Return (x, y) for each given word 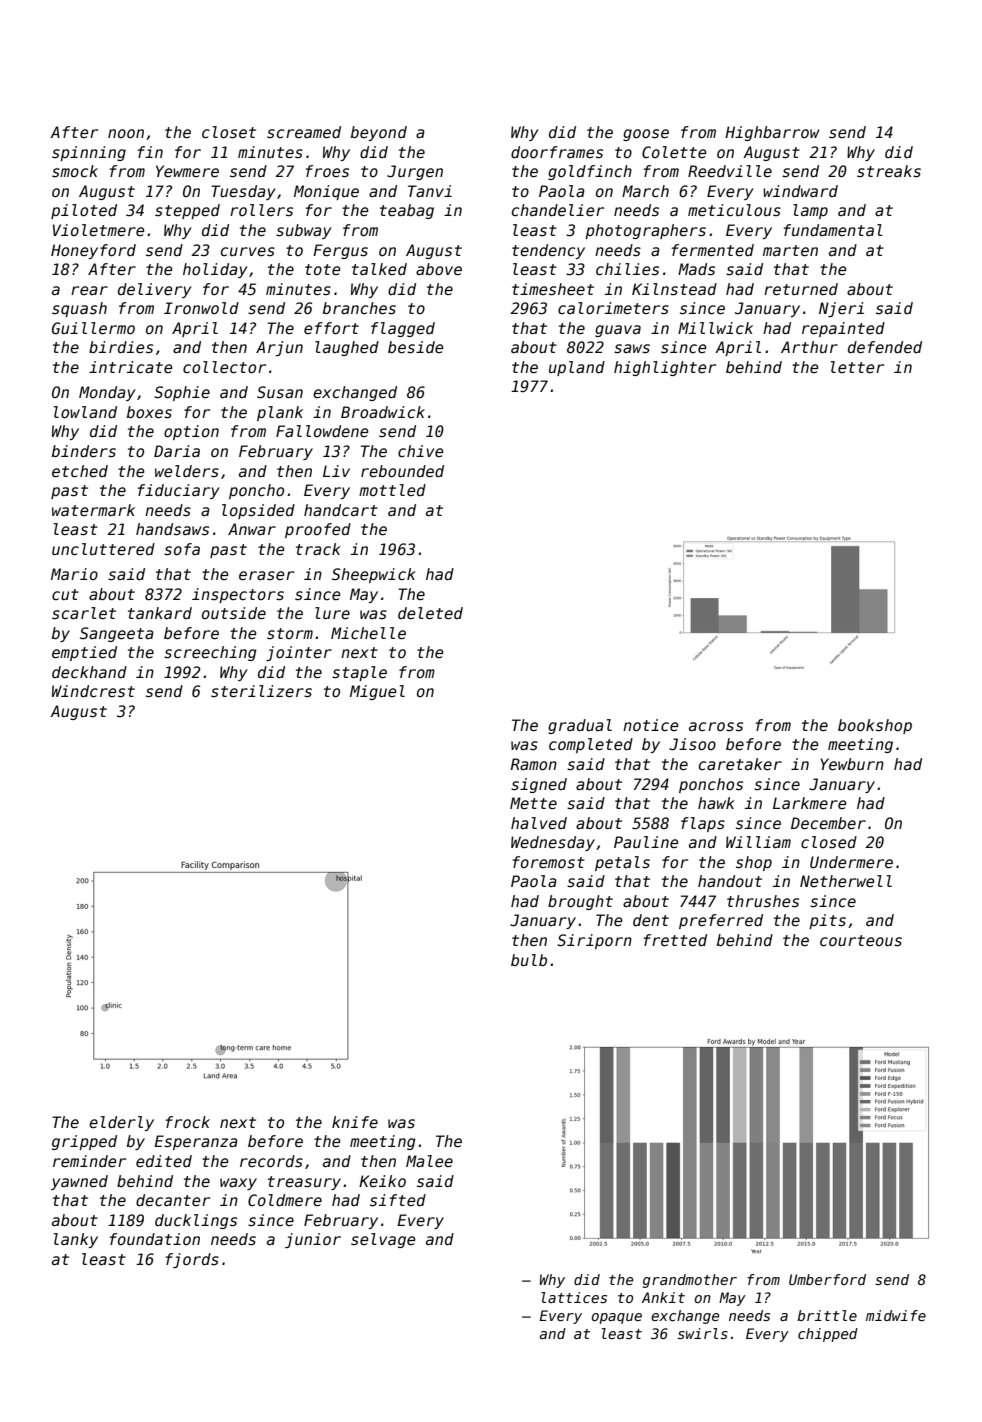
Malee (429, 1161)
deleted (430, 613)
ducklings (196, 1221)
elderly (121, 1123)
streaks (889, 171)
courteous (861, 941)
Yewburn (852, 764)
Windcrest (93, 691)
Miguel (377, 692)
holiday (215, 270)
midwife (896, 1315)
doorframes (557, 152)
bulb (529, 960)
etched (80, 471)
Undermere (851, 862)
